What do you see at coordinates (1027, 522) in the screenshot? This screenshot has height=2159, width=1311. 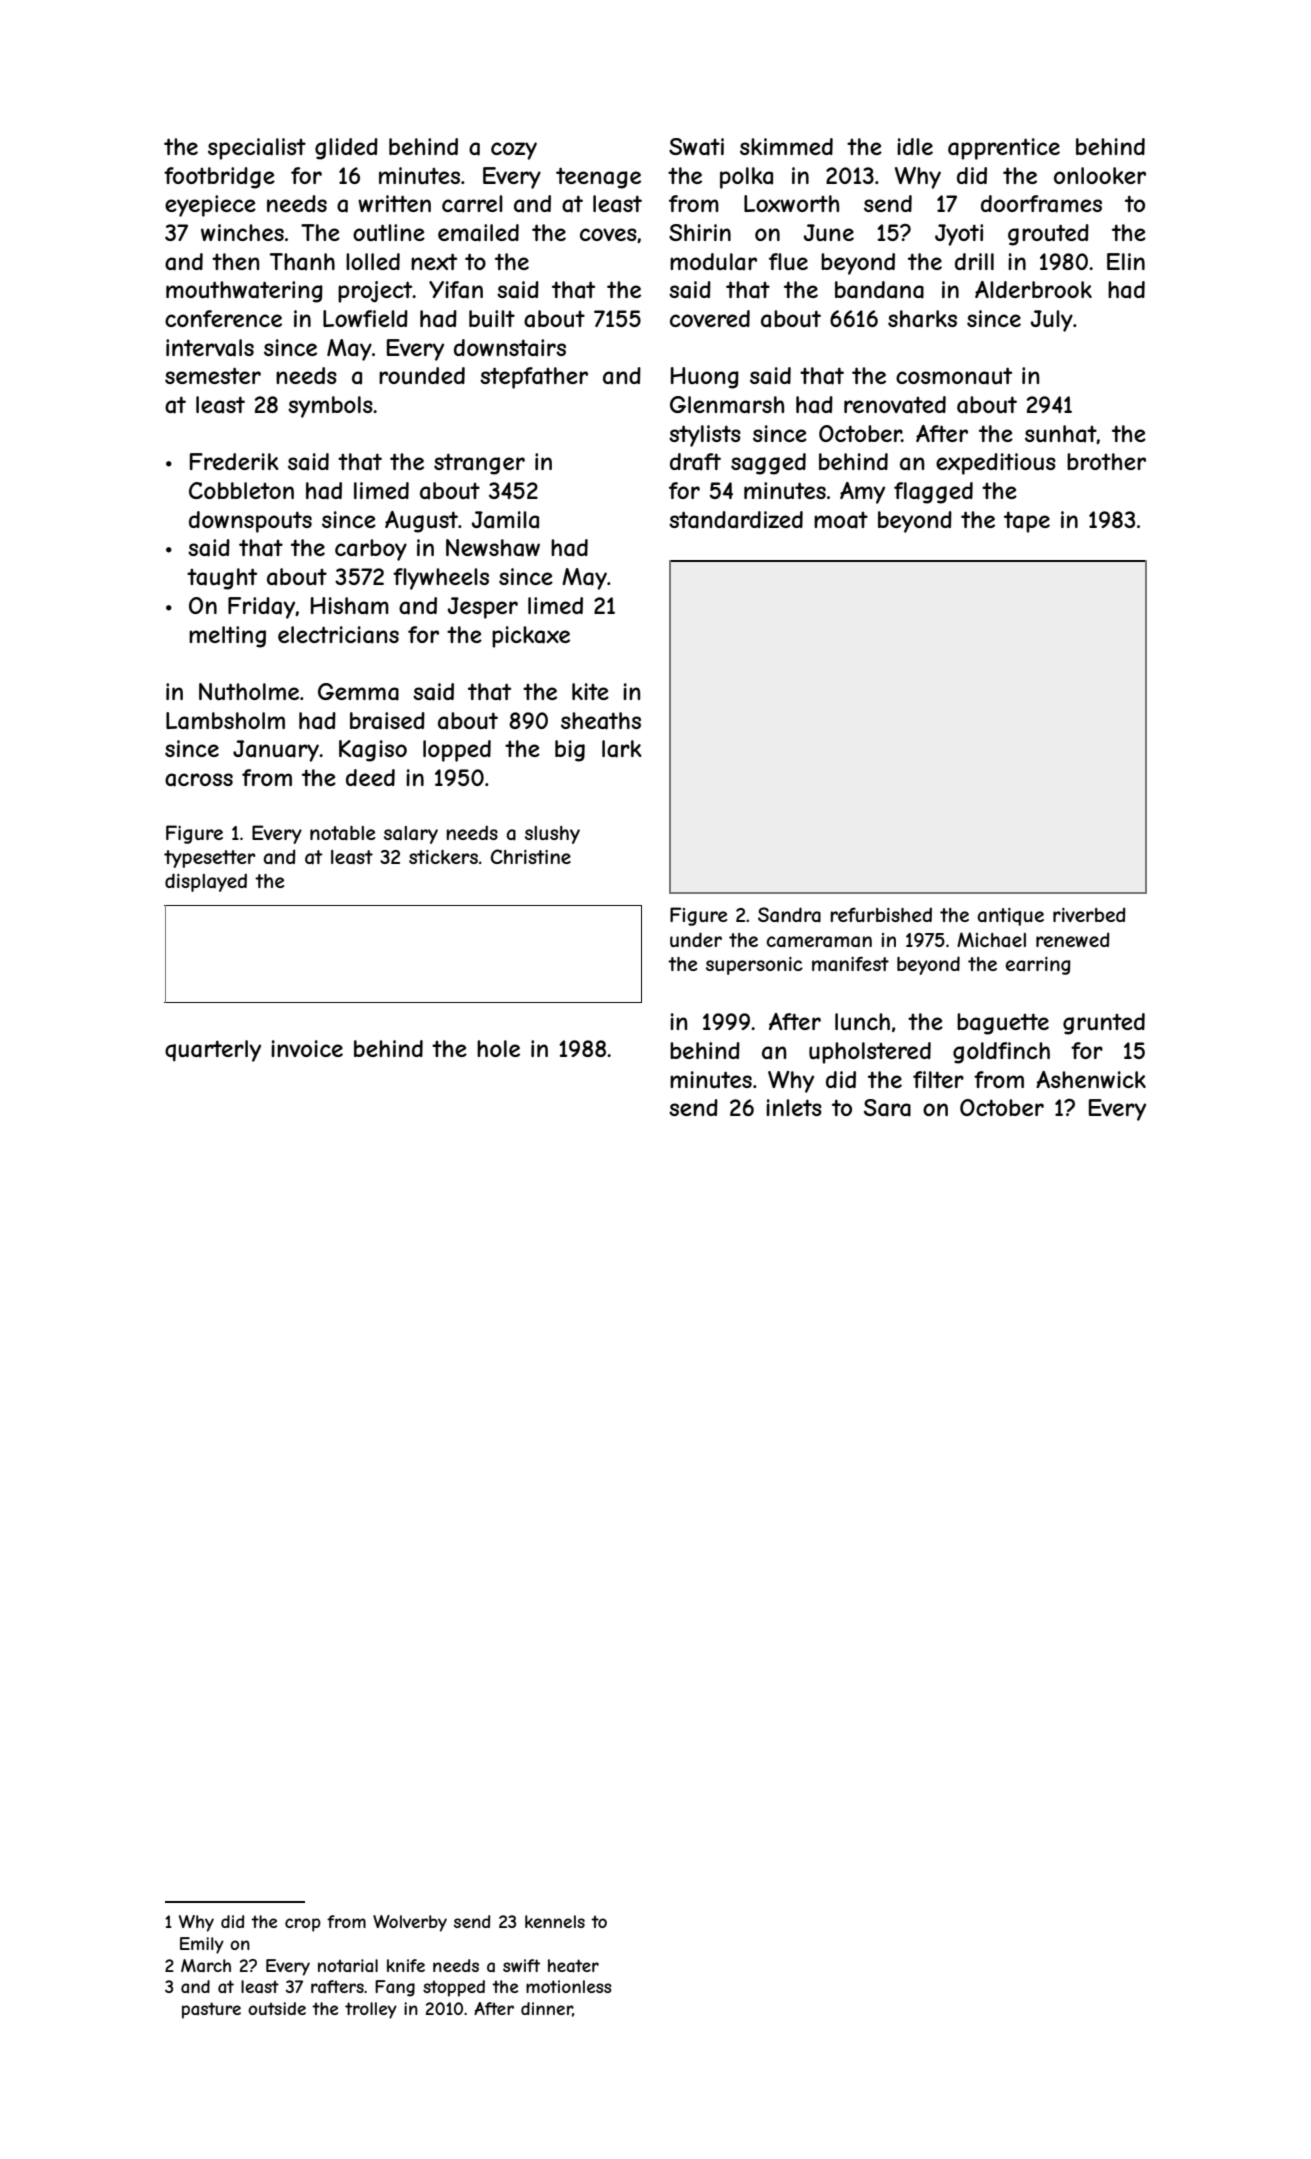 I see `tape` at bounding box center [1027, 522].
